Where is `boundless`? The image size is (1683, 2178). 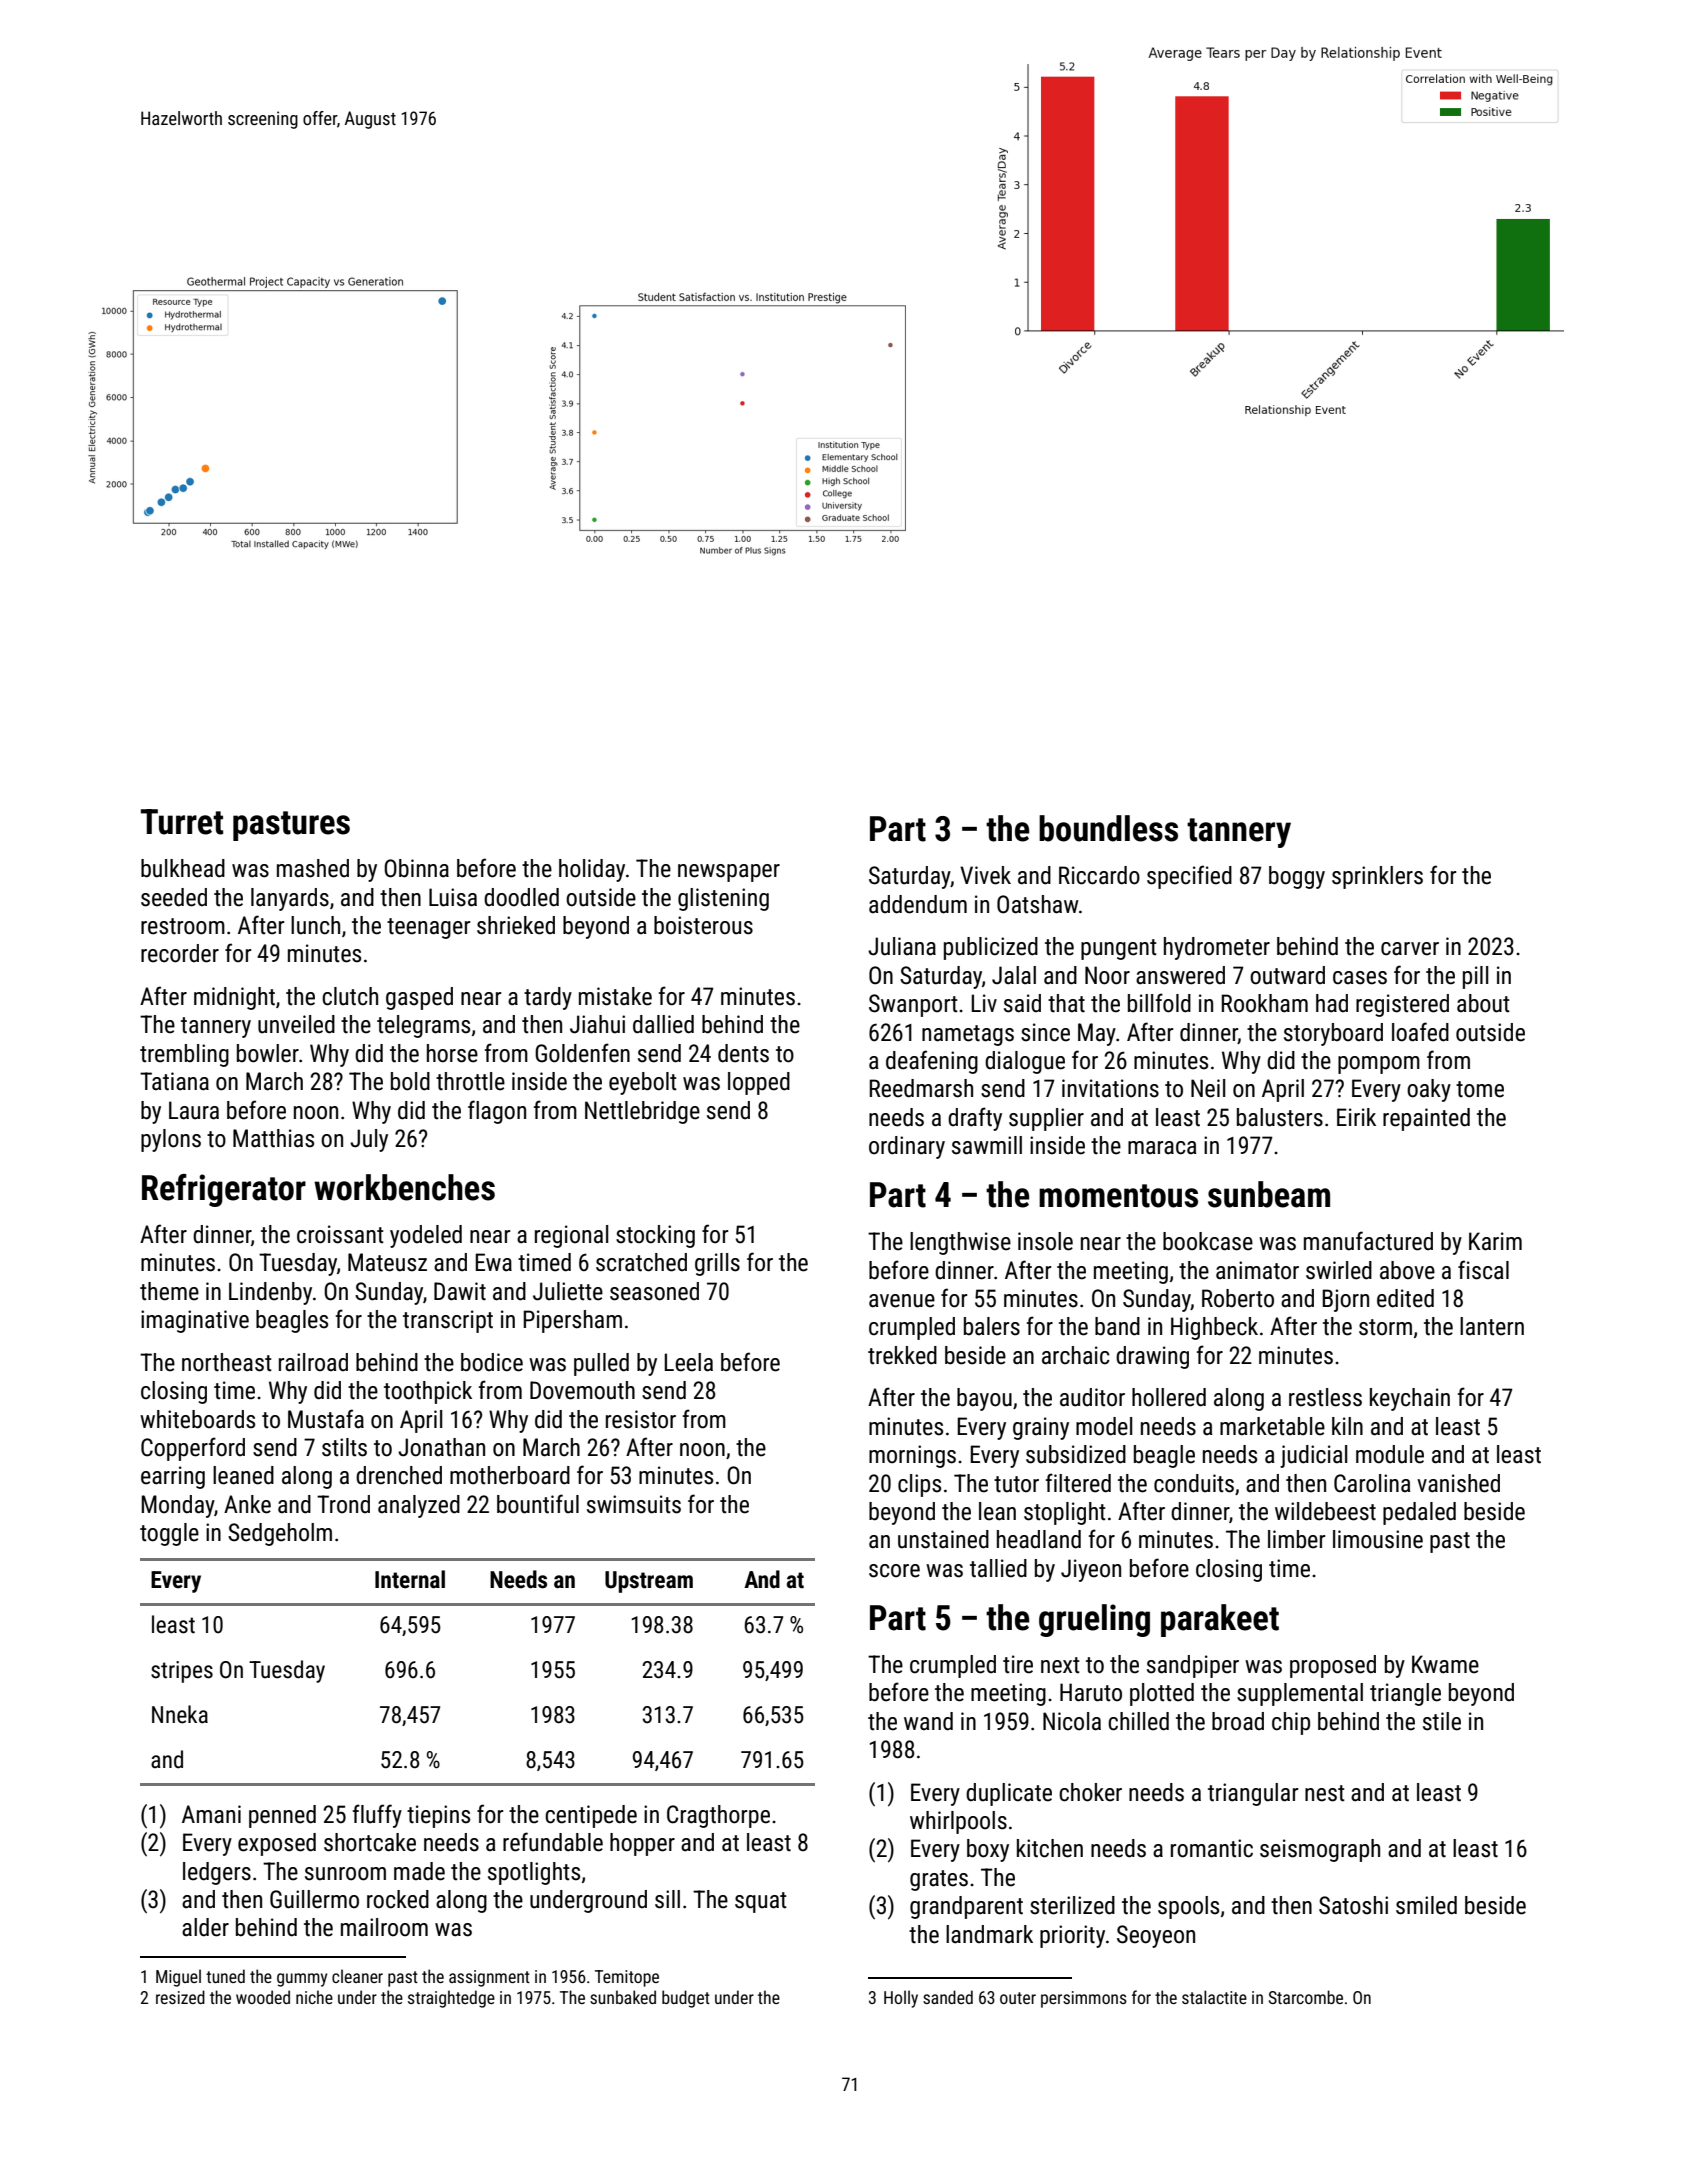
boundless is located at coordinates (1108, 828).
